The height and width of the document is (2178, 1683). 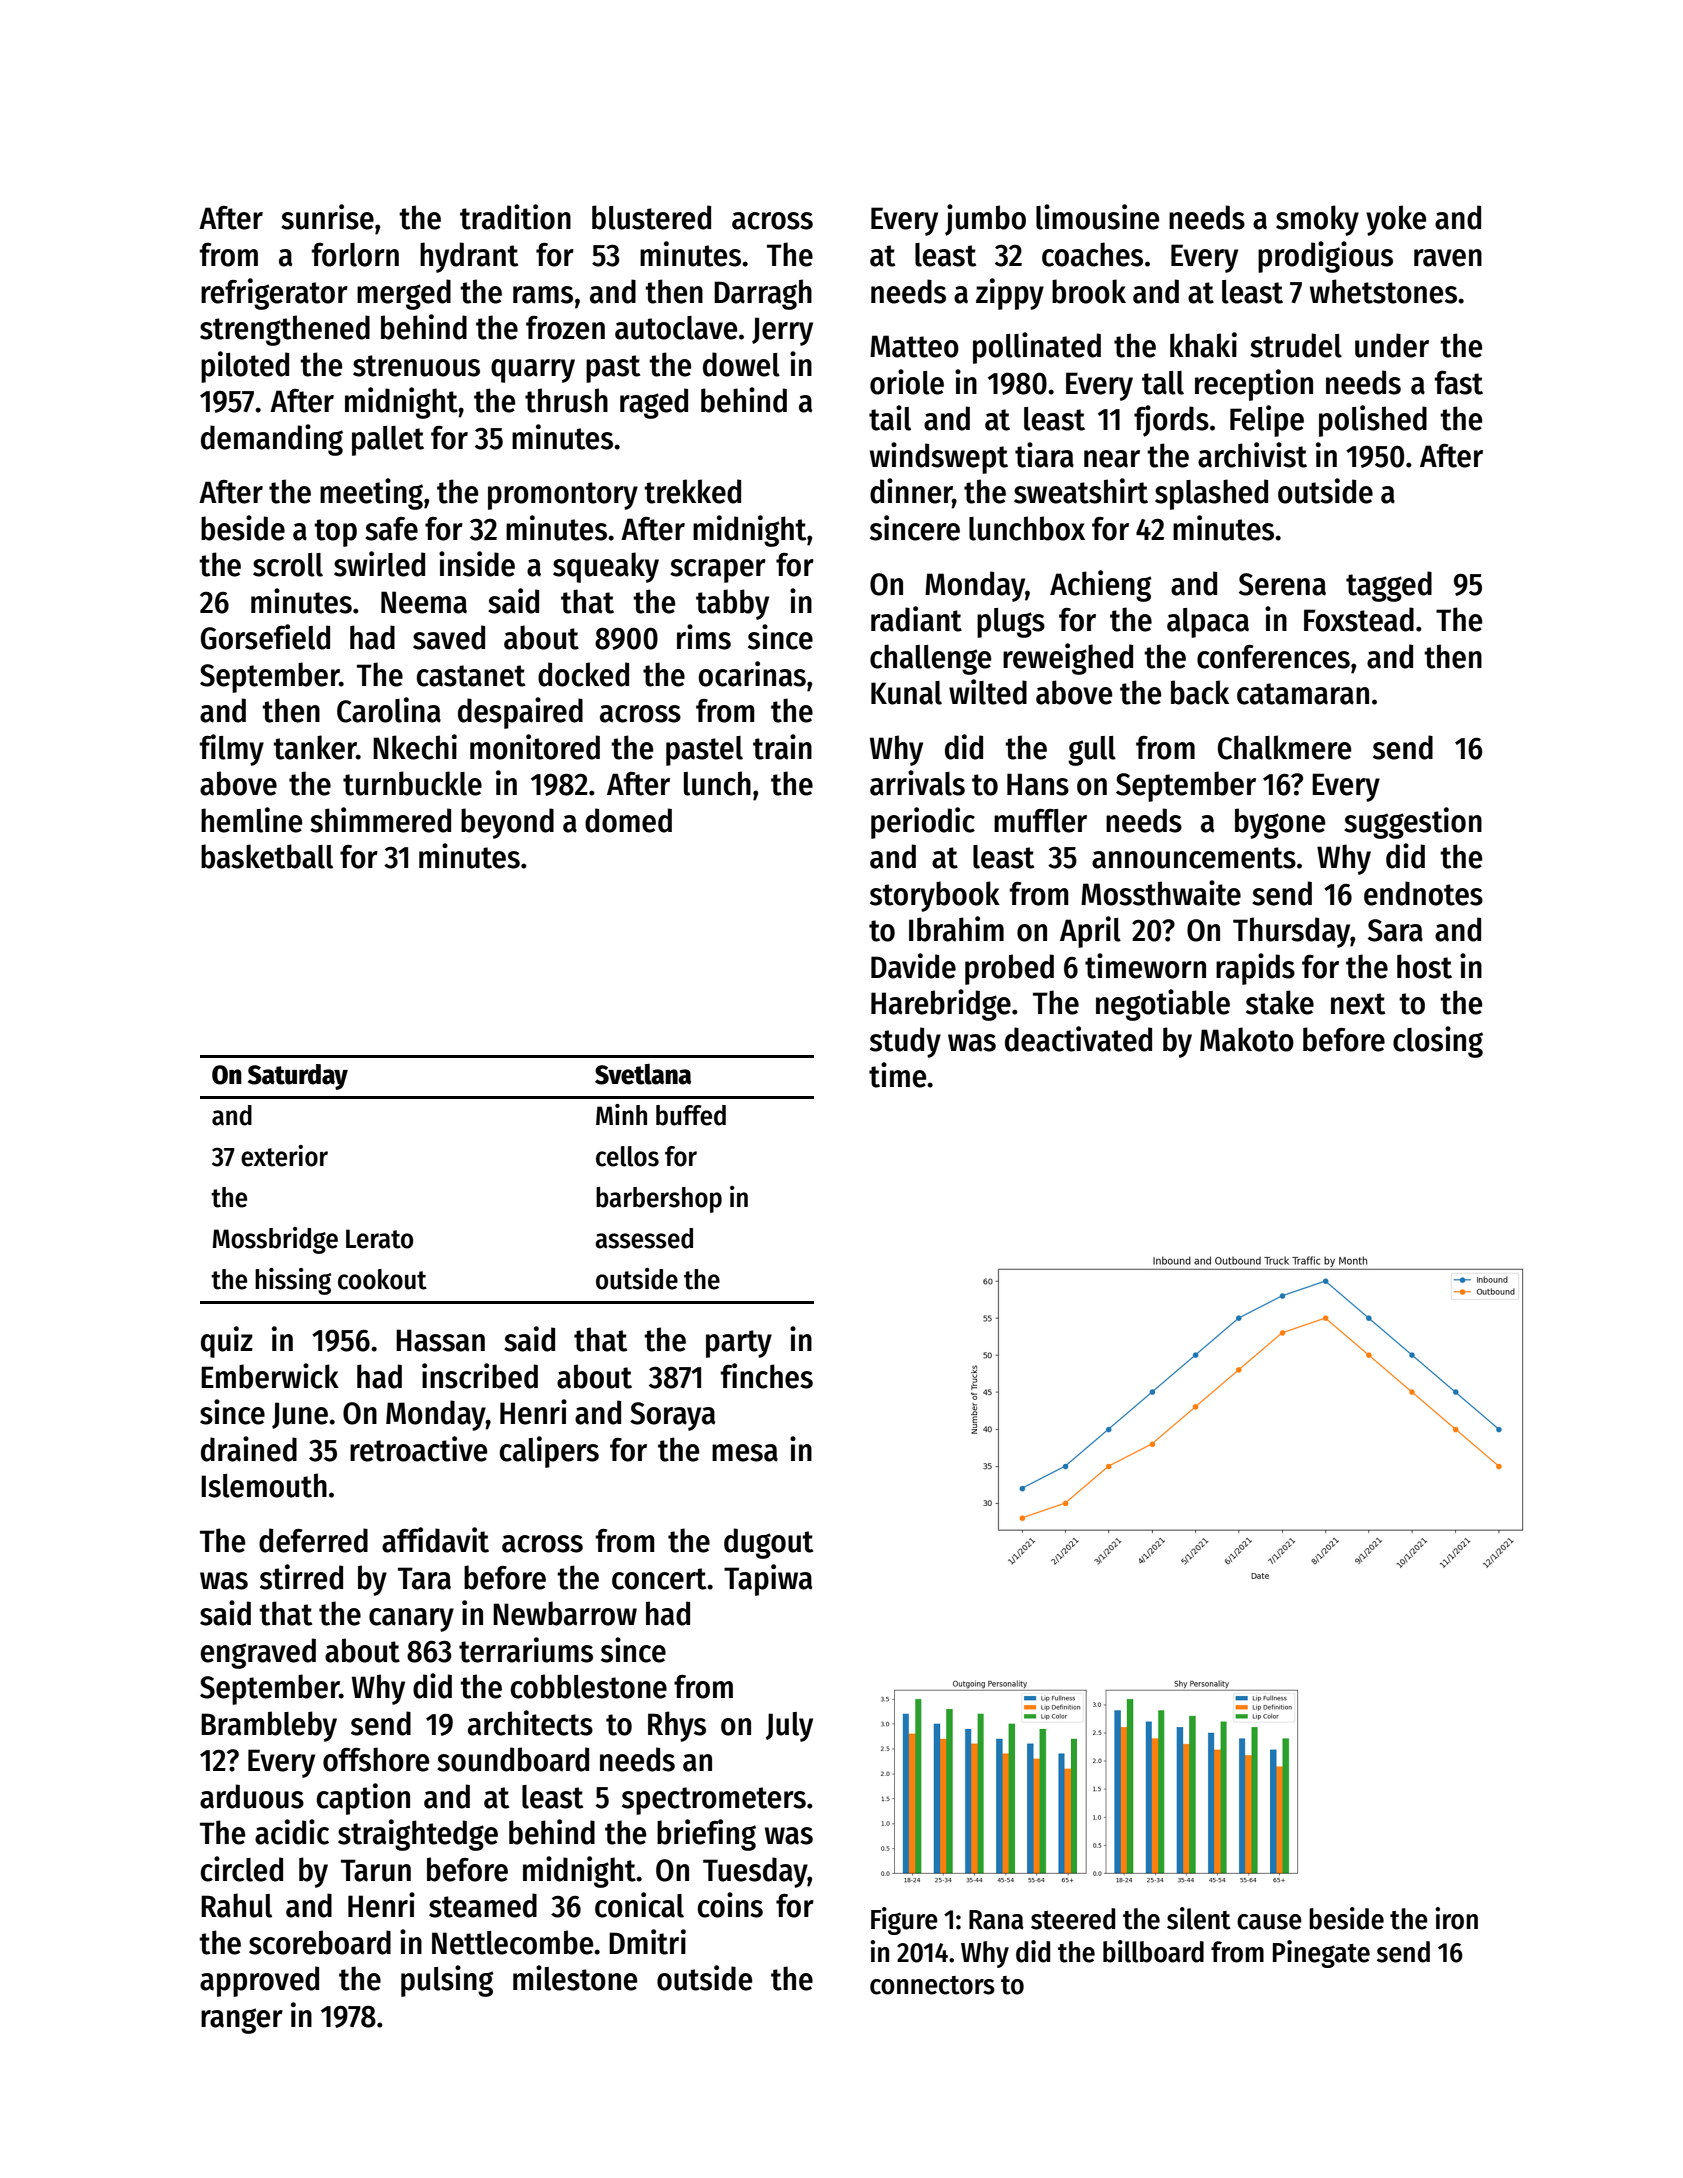 I want to click on smoky, so click(x=1317, y=220).
